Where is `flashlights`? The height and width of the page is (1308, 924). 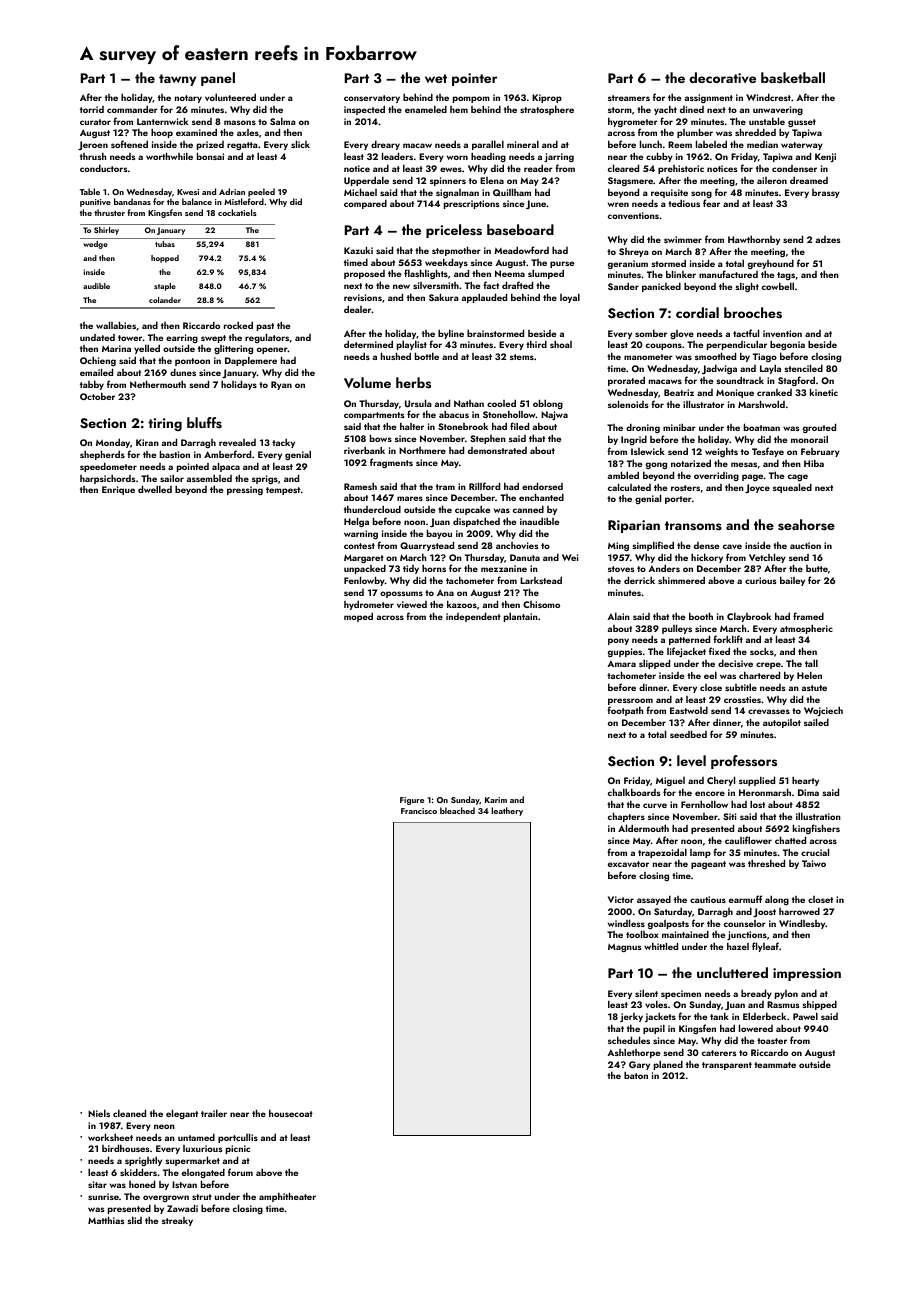
flashlights is located at coordinates (426, 274).
